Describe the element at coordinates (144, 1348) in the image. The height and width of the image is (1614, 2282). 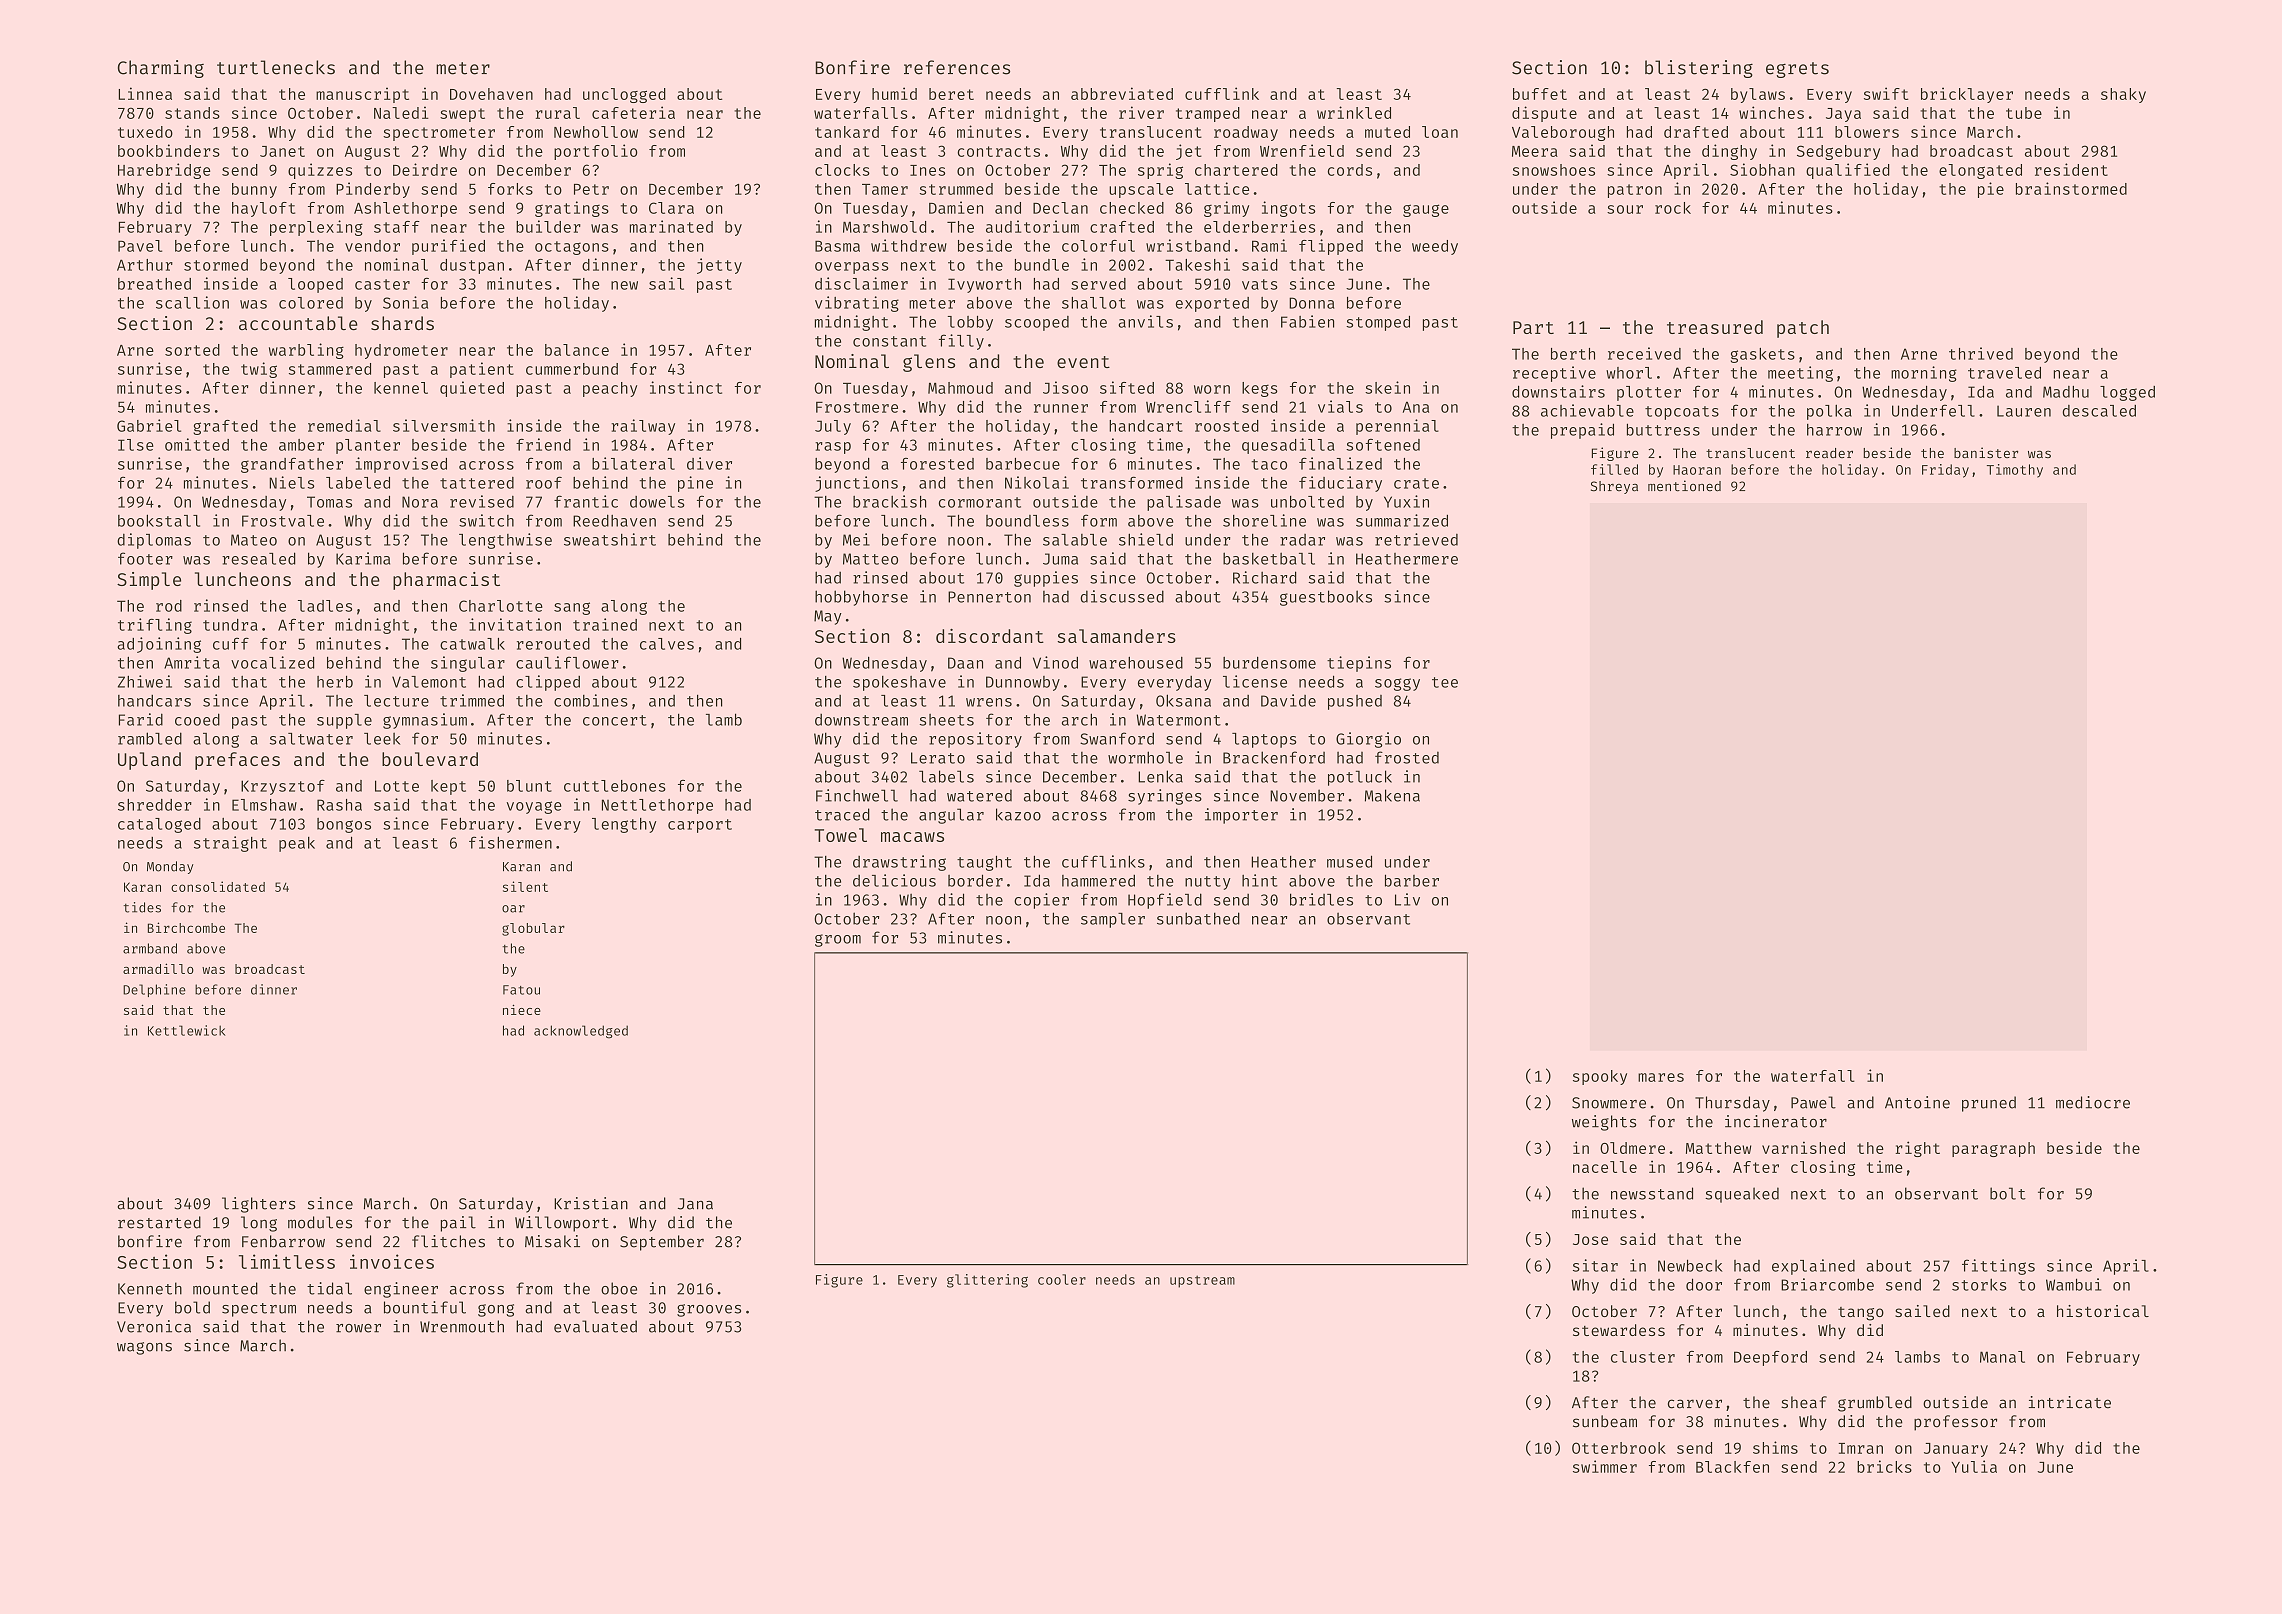
I see `wagons` at that location.
